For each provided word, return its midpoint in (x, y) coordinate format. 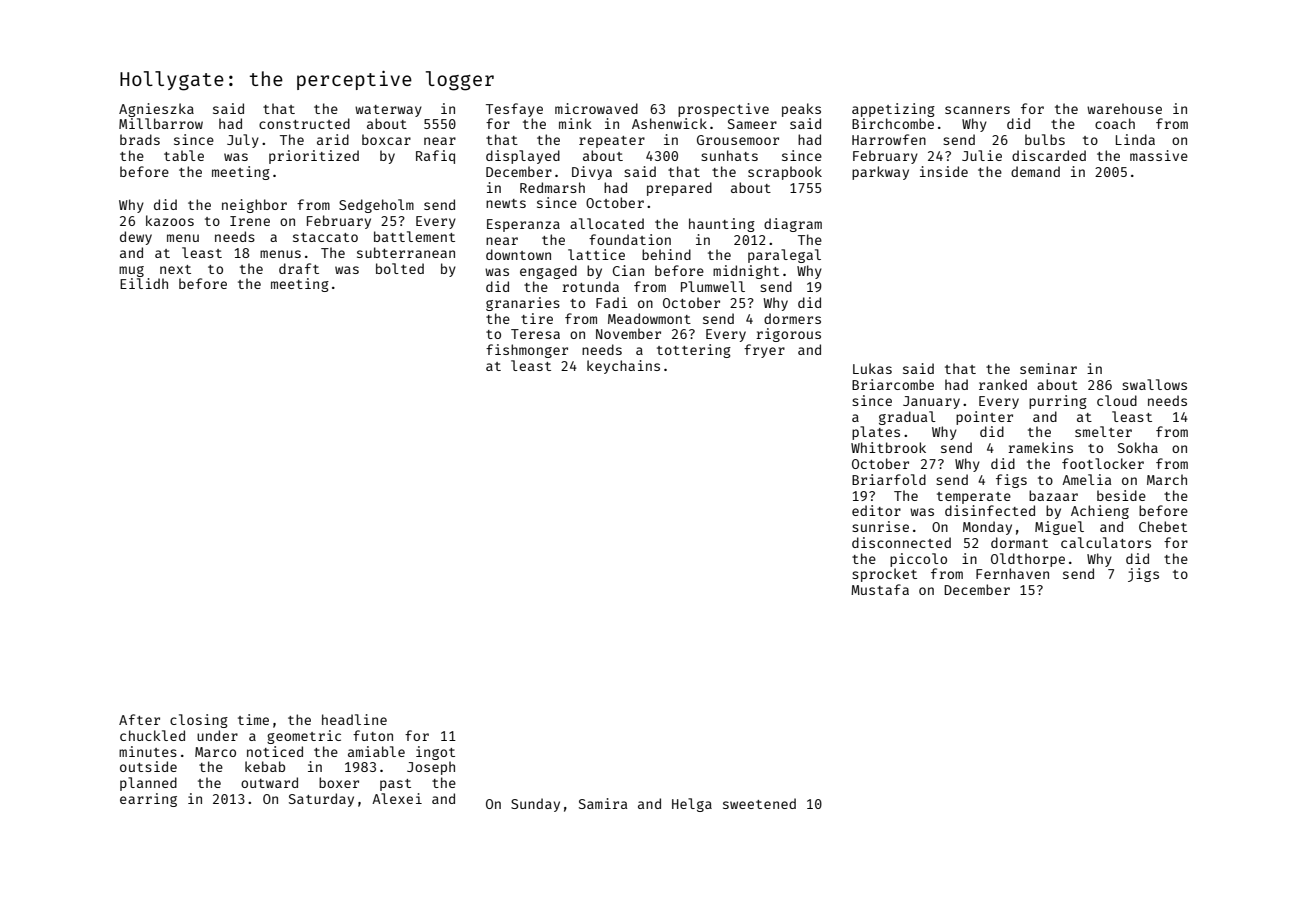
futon (373, 735)
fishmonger (527, 351)
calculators (1106, 542)
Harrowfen (889, 139)
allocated (607, 223)
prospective (723, 110)
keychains (623, 367)
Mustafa (880, 589)
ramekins (1040, 447)
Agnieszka (156, 110)
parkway (880, 173)
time (253, 719)
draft (299, 268)
